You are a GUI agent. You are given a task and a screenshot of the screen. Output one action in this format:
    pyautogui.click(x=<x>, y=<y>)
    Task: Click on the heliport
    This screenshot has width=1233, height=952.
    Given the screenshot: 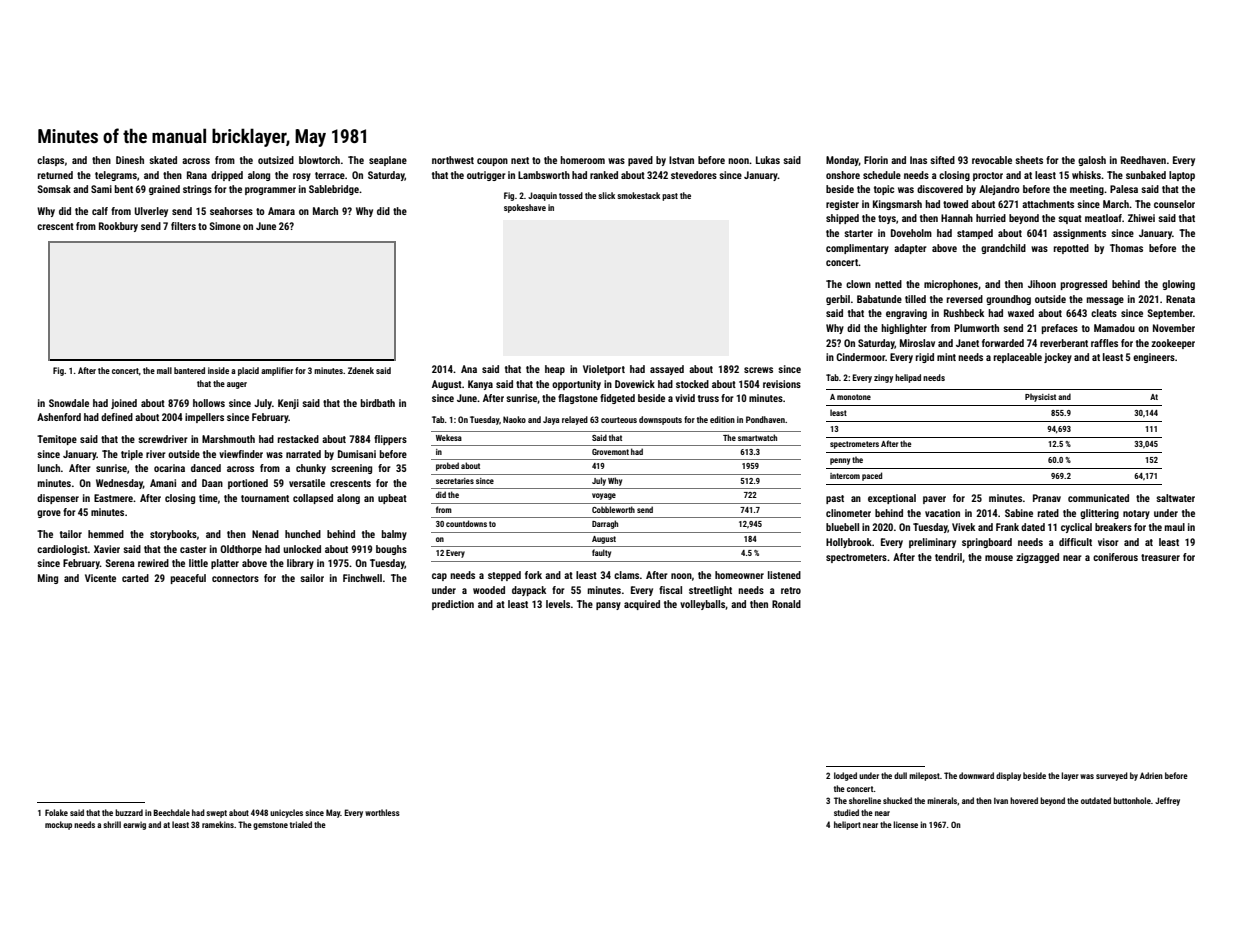 What is the action you would take?
    pyautogui.click(x=847, y=825)
